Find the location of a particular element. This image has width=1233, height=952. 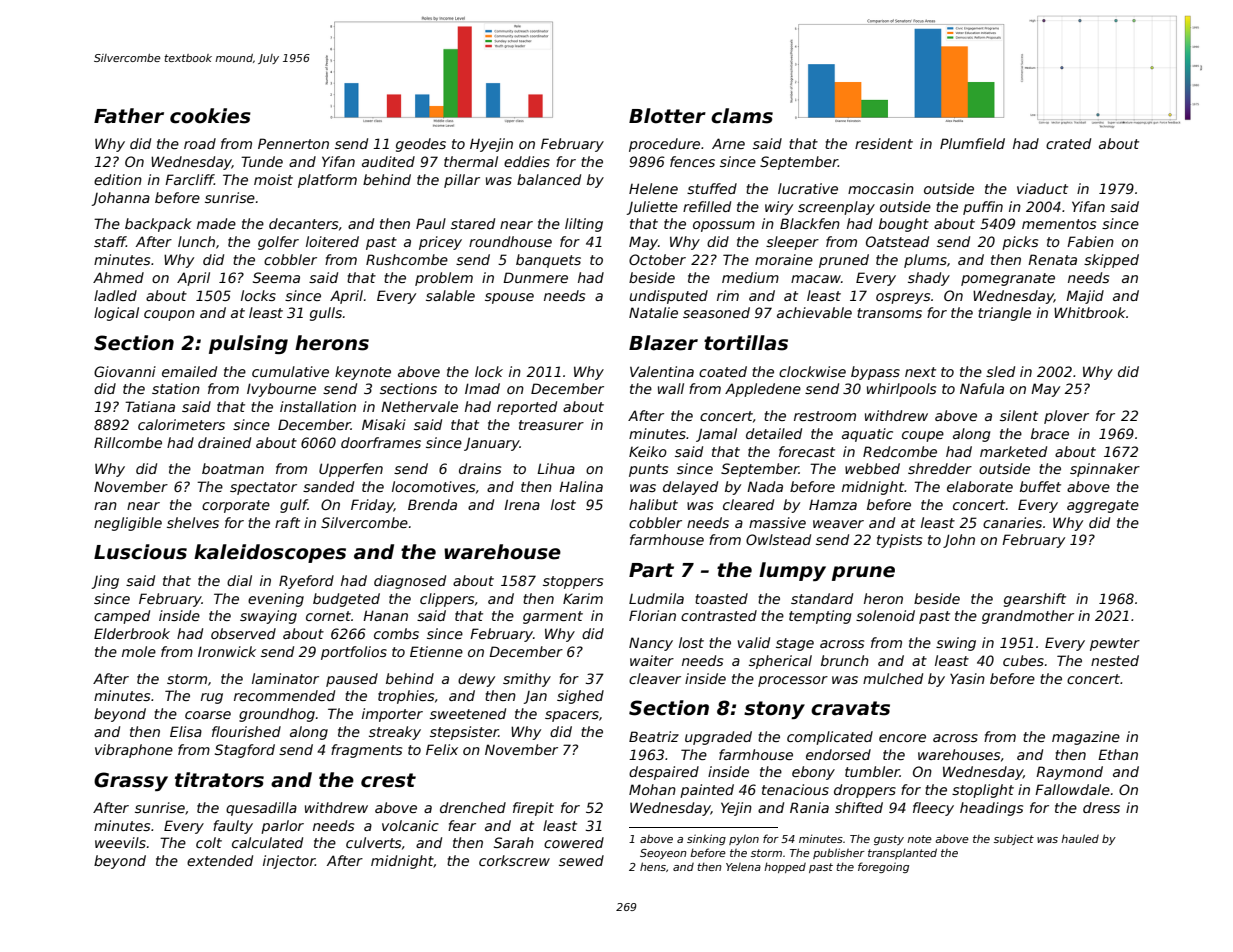

despaired is located at coordinates (664, 773).
